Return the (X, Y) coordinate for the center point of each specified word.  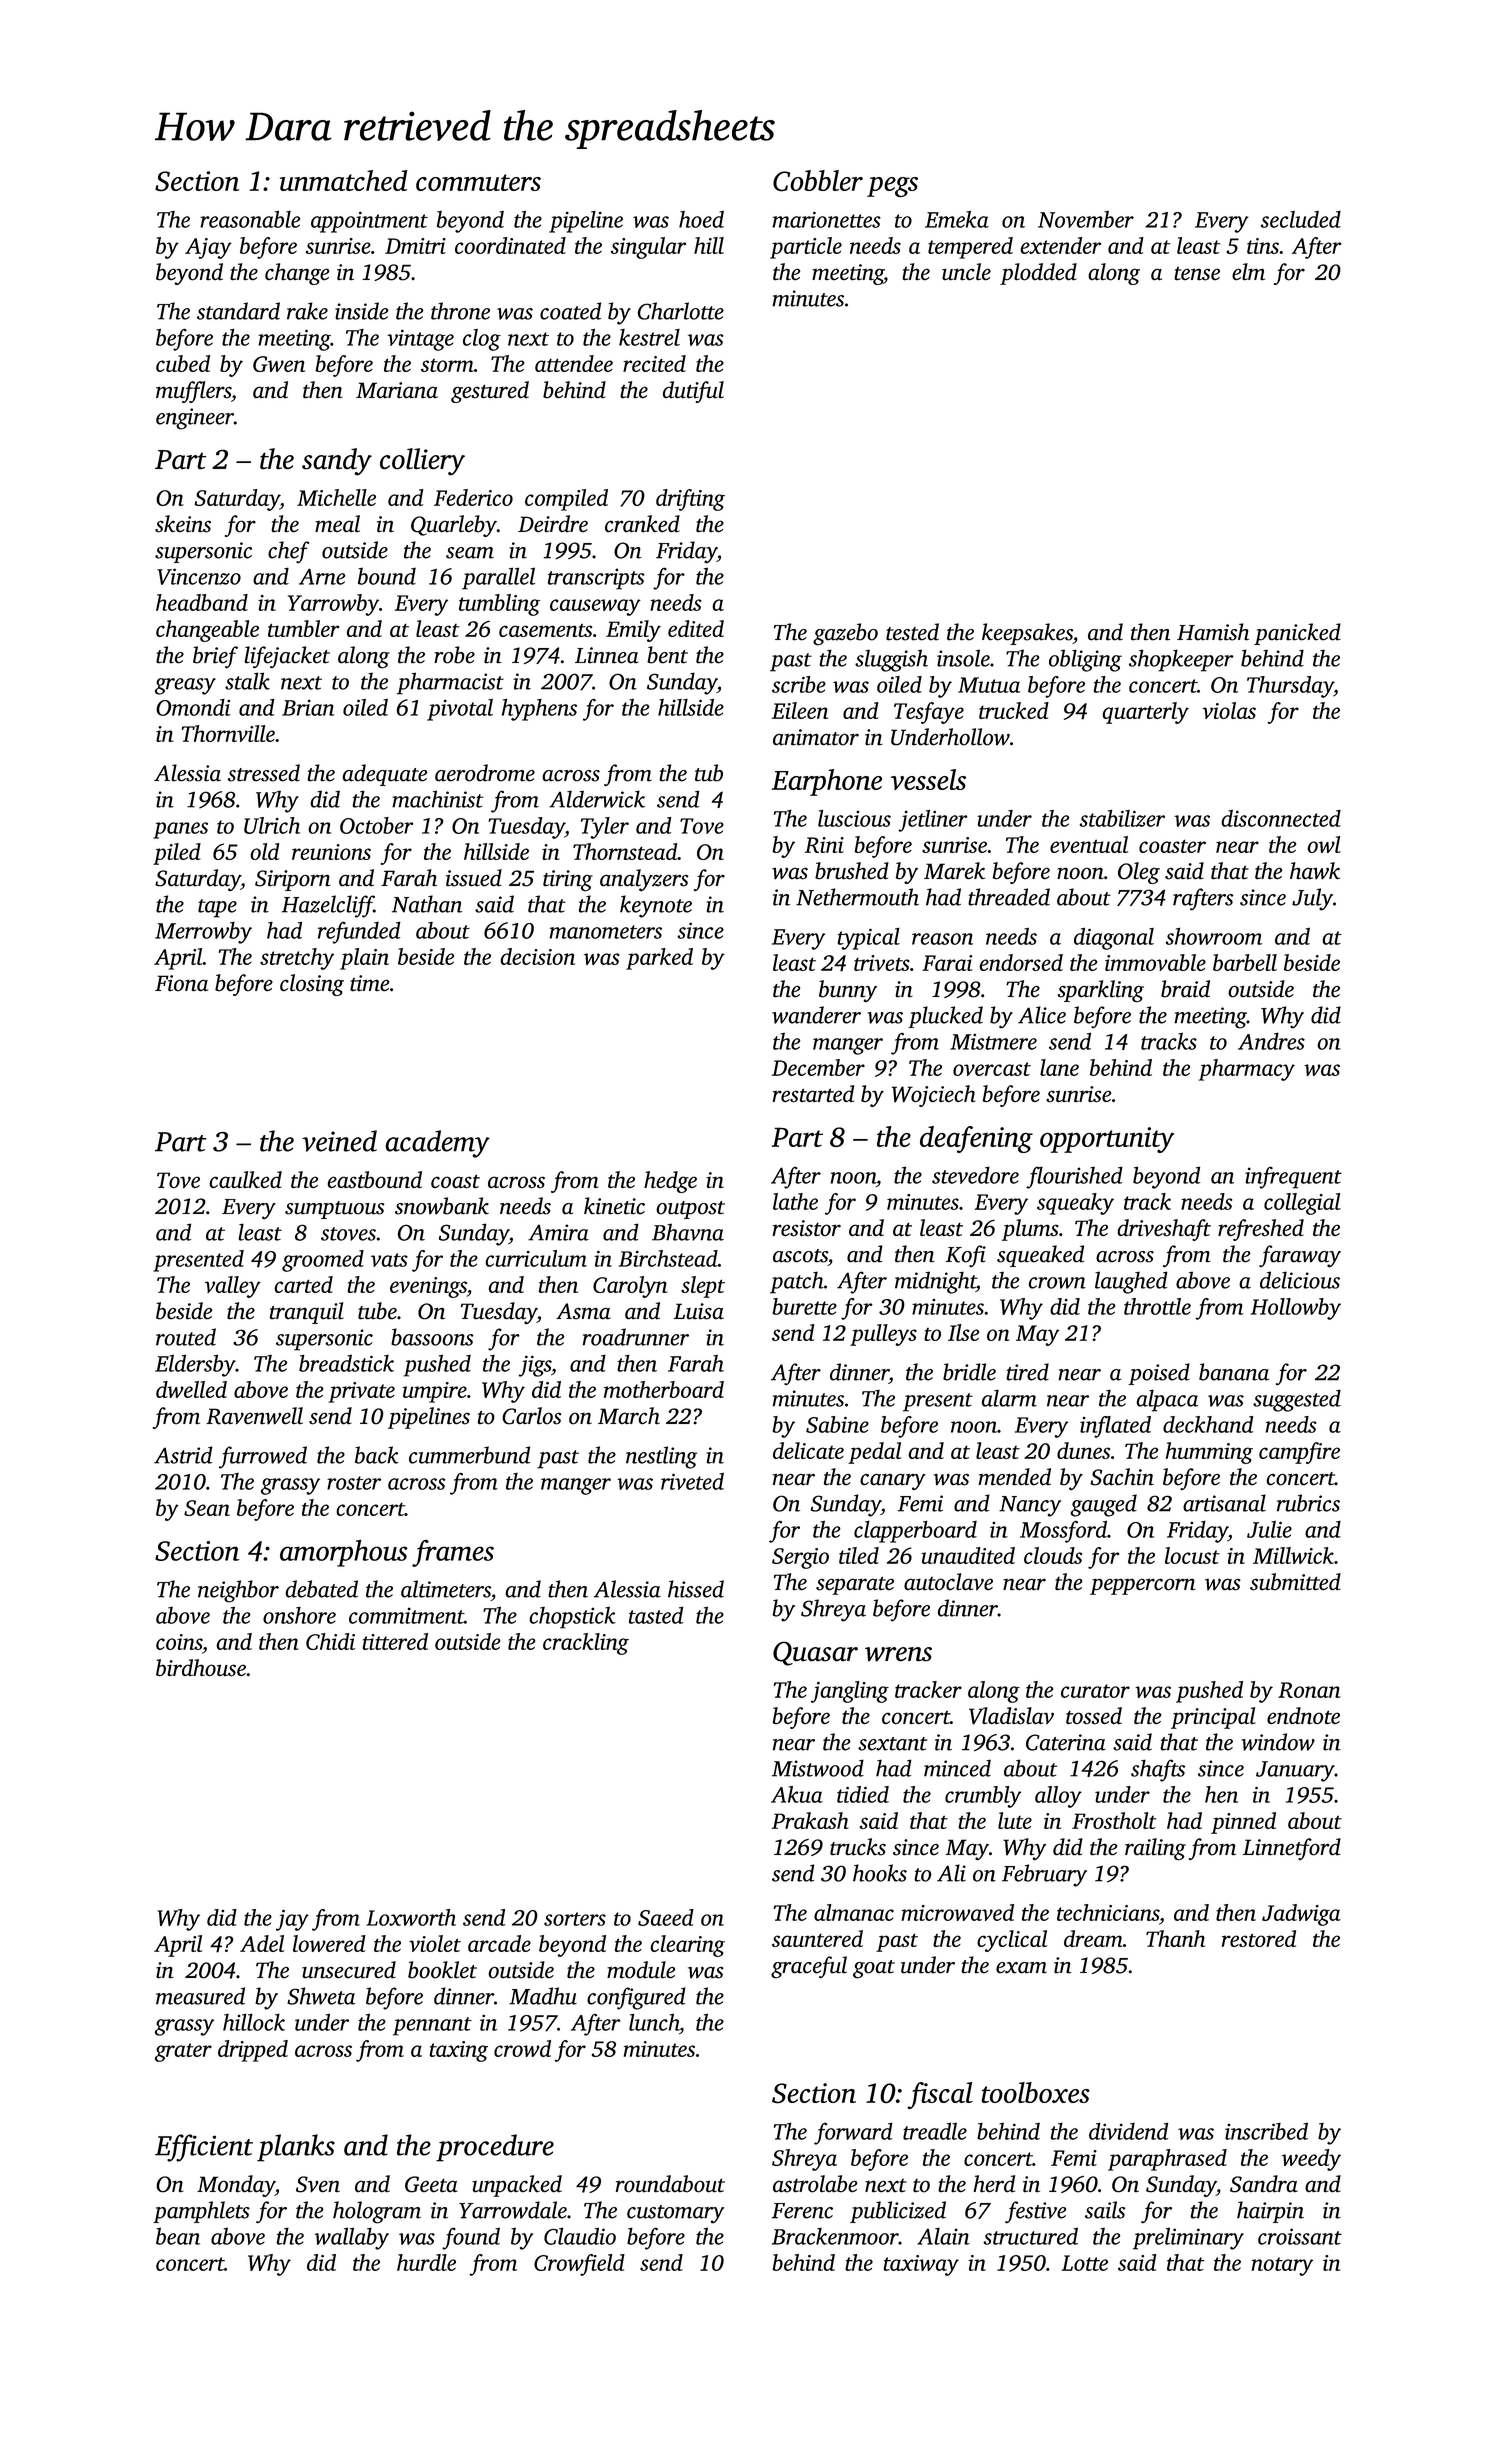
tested (912, 632)
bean (178, 2236)
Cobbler (818, 180)
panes (180, 830)
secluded (1301, 219)
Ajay (208, 248)
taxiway (921, 2265)
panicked (1297, 634)
